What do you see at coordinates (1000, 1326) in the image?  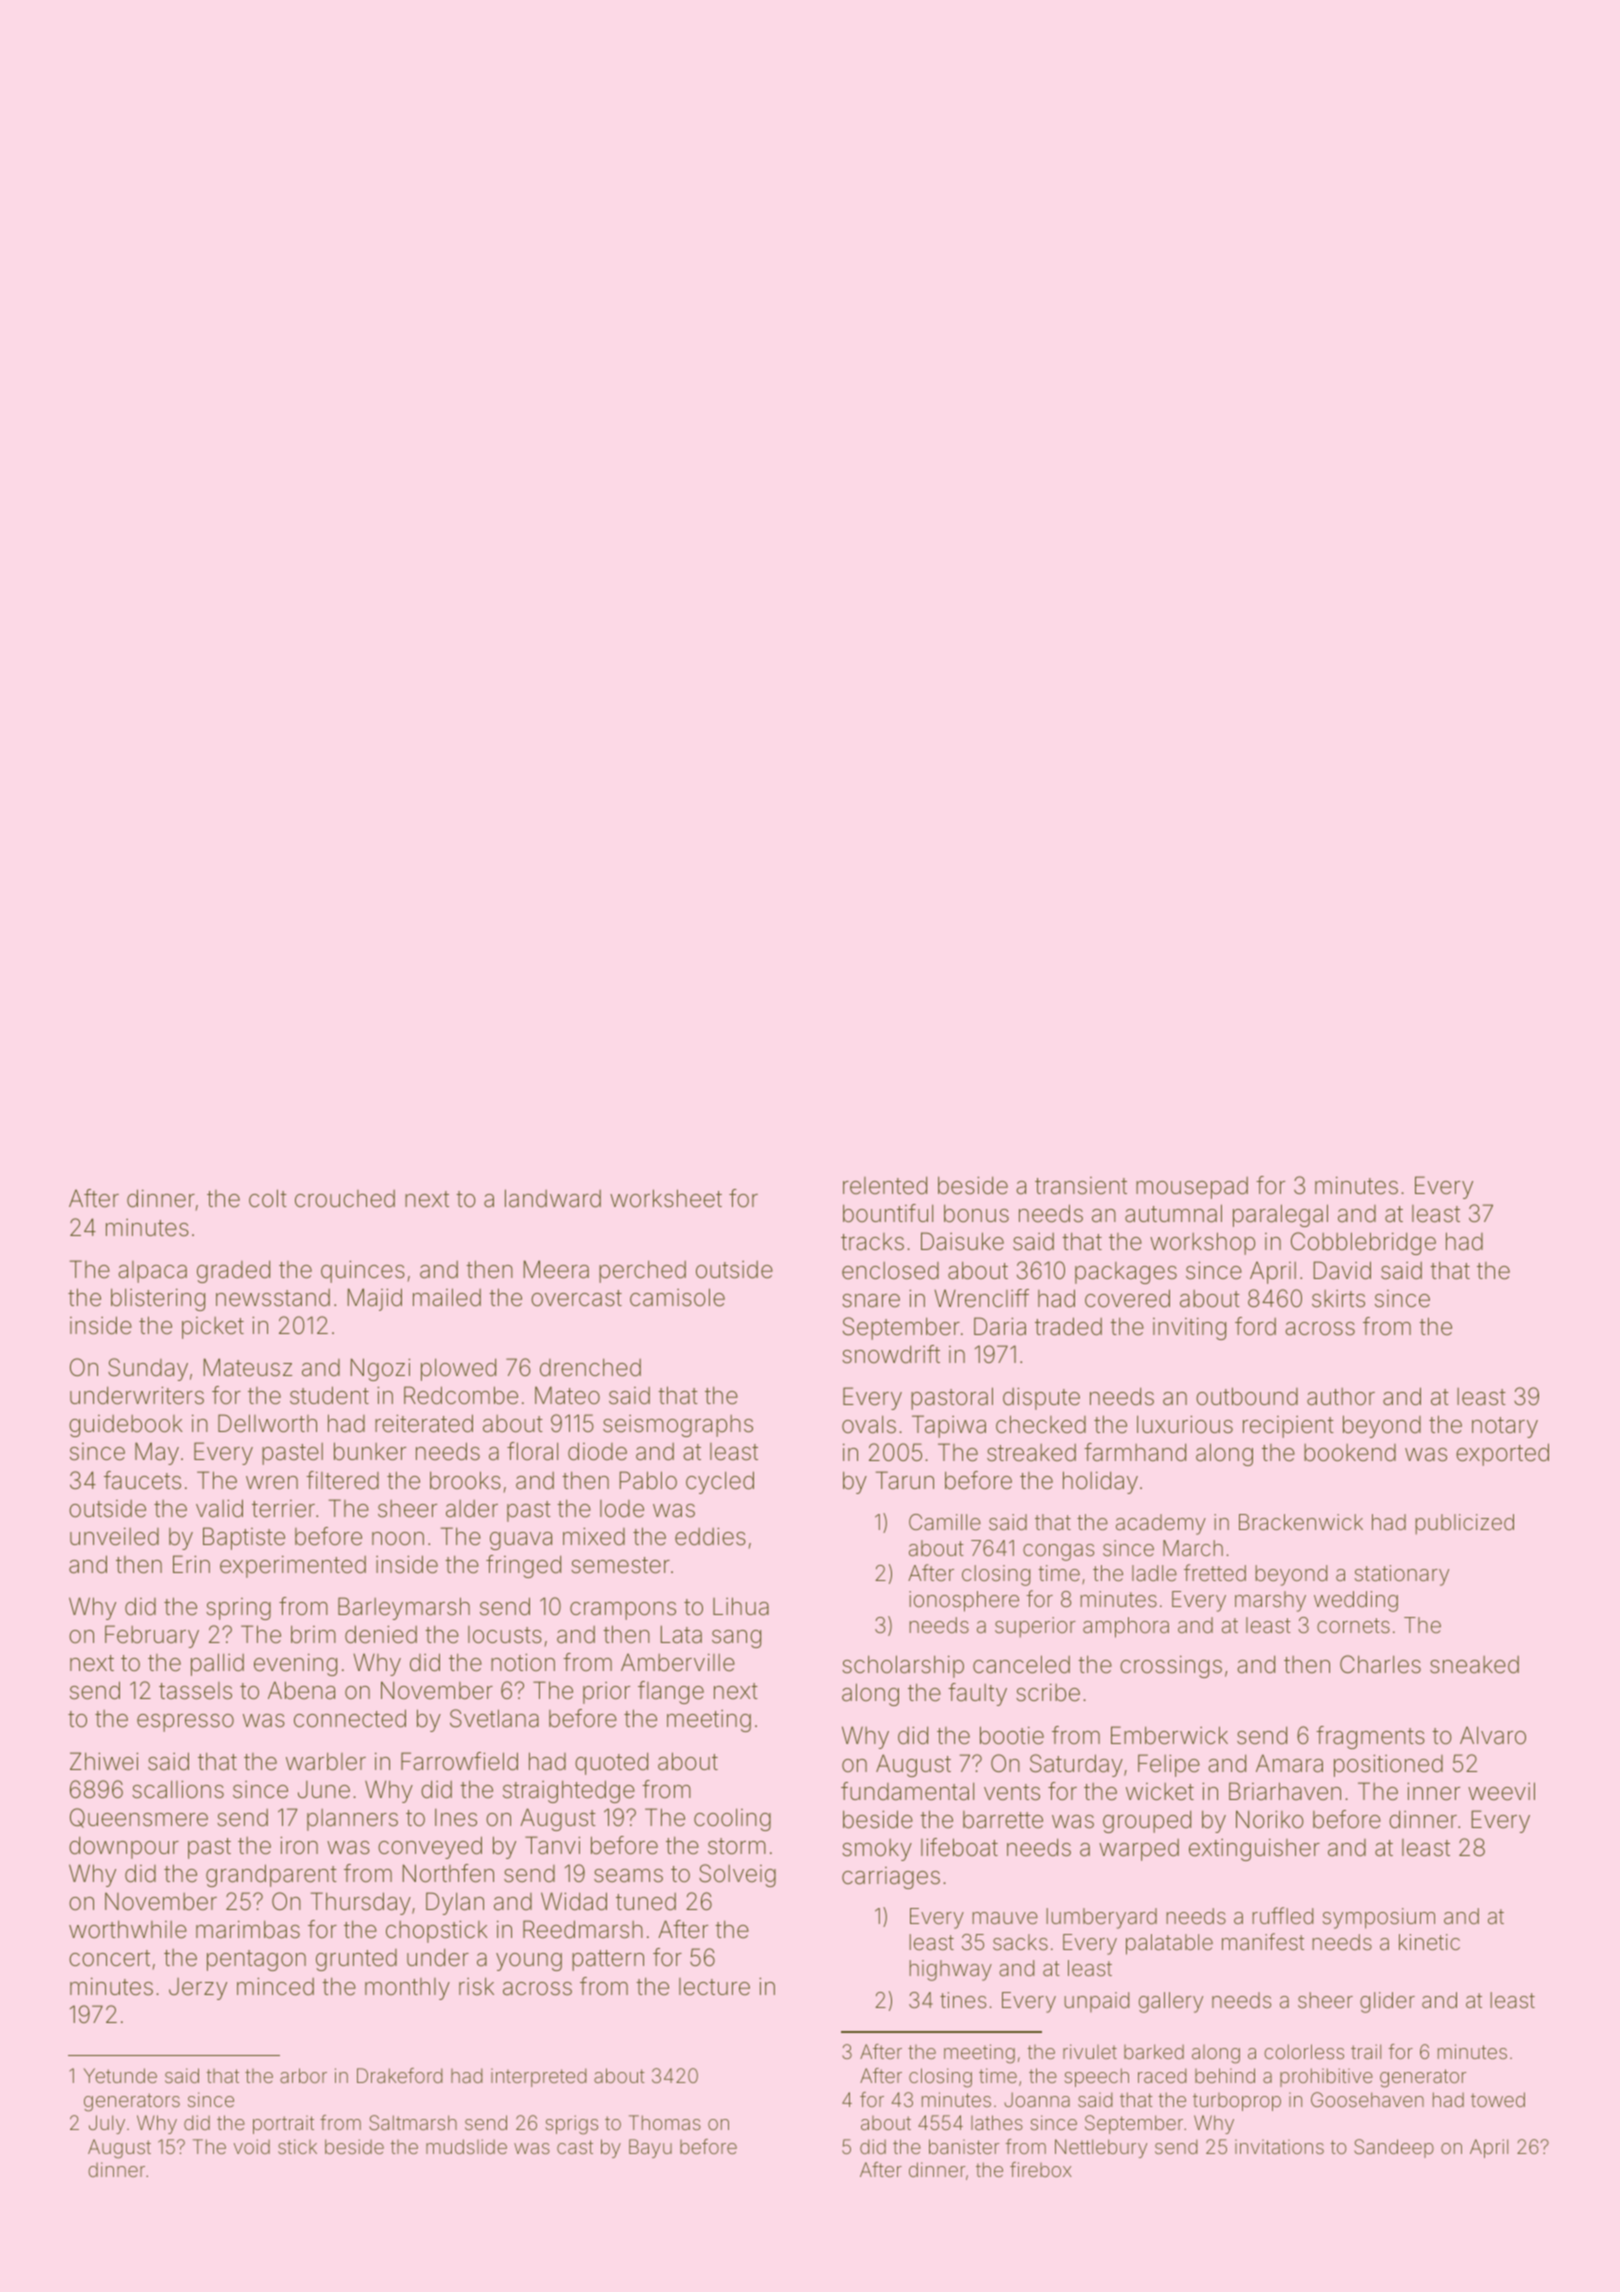 I see `Daria` at bounding box center [1000, 1326].
